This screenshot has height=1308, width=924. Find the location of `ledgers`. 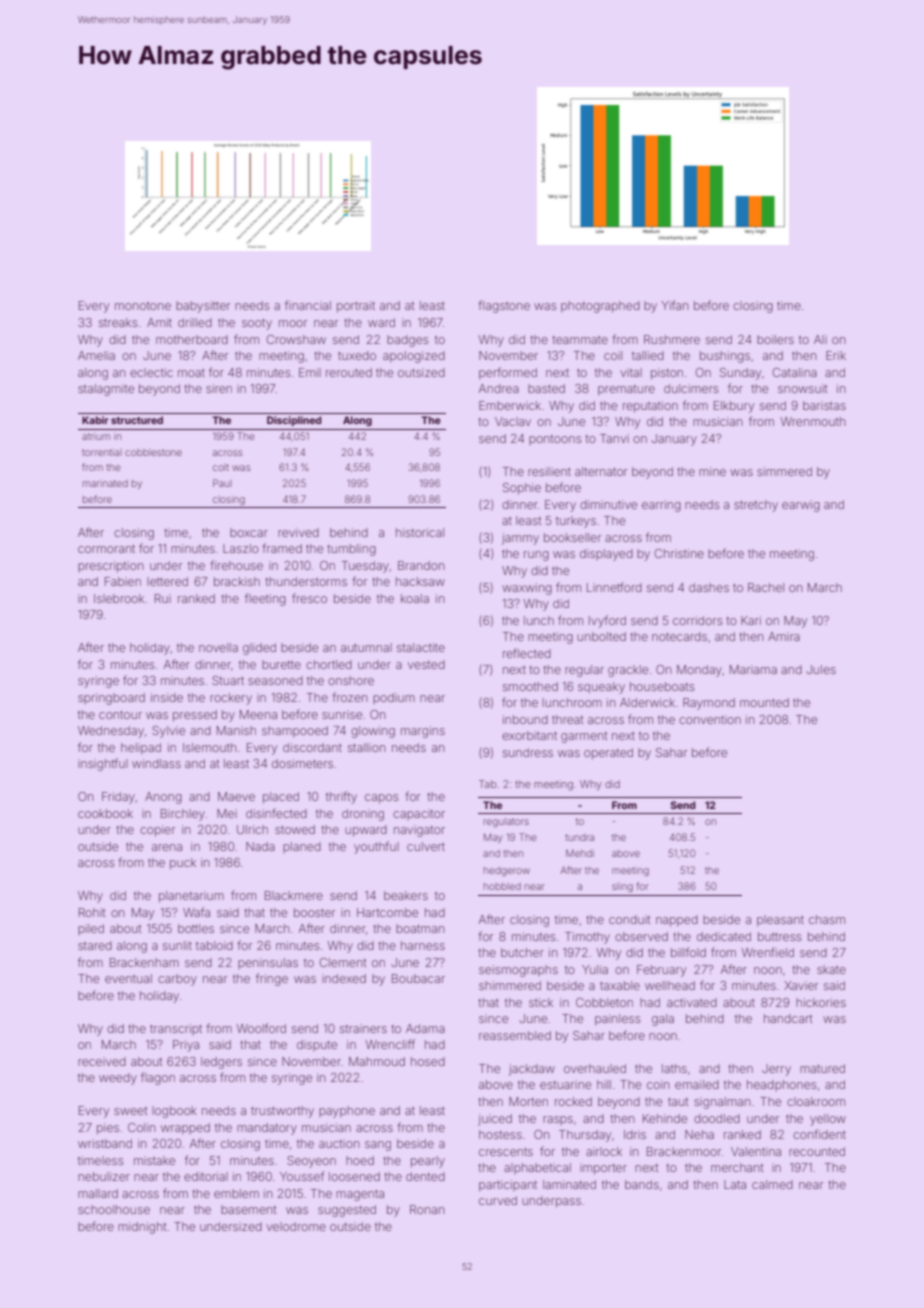

ledgers is located at coordinates (221, 1063).
